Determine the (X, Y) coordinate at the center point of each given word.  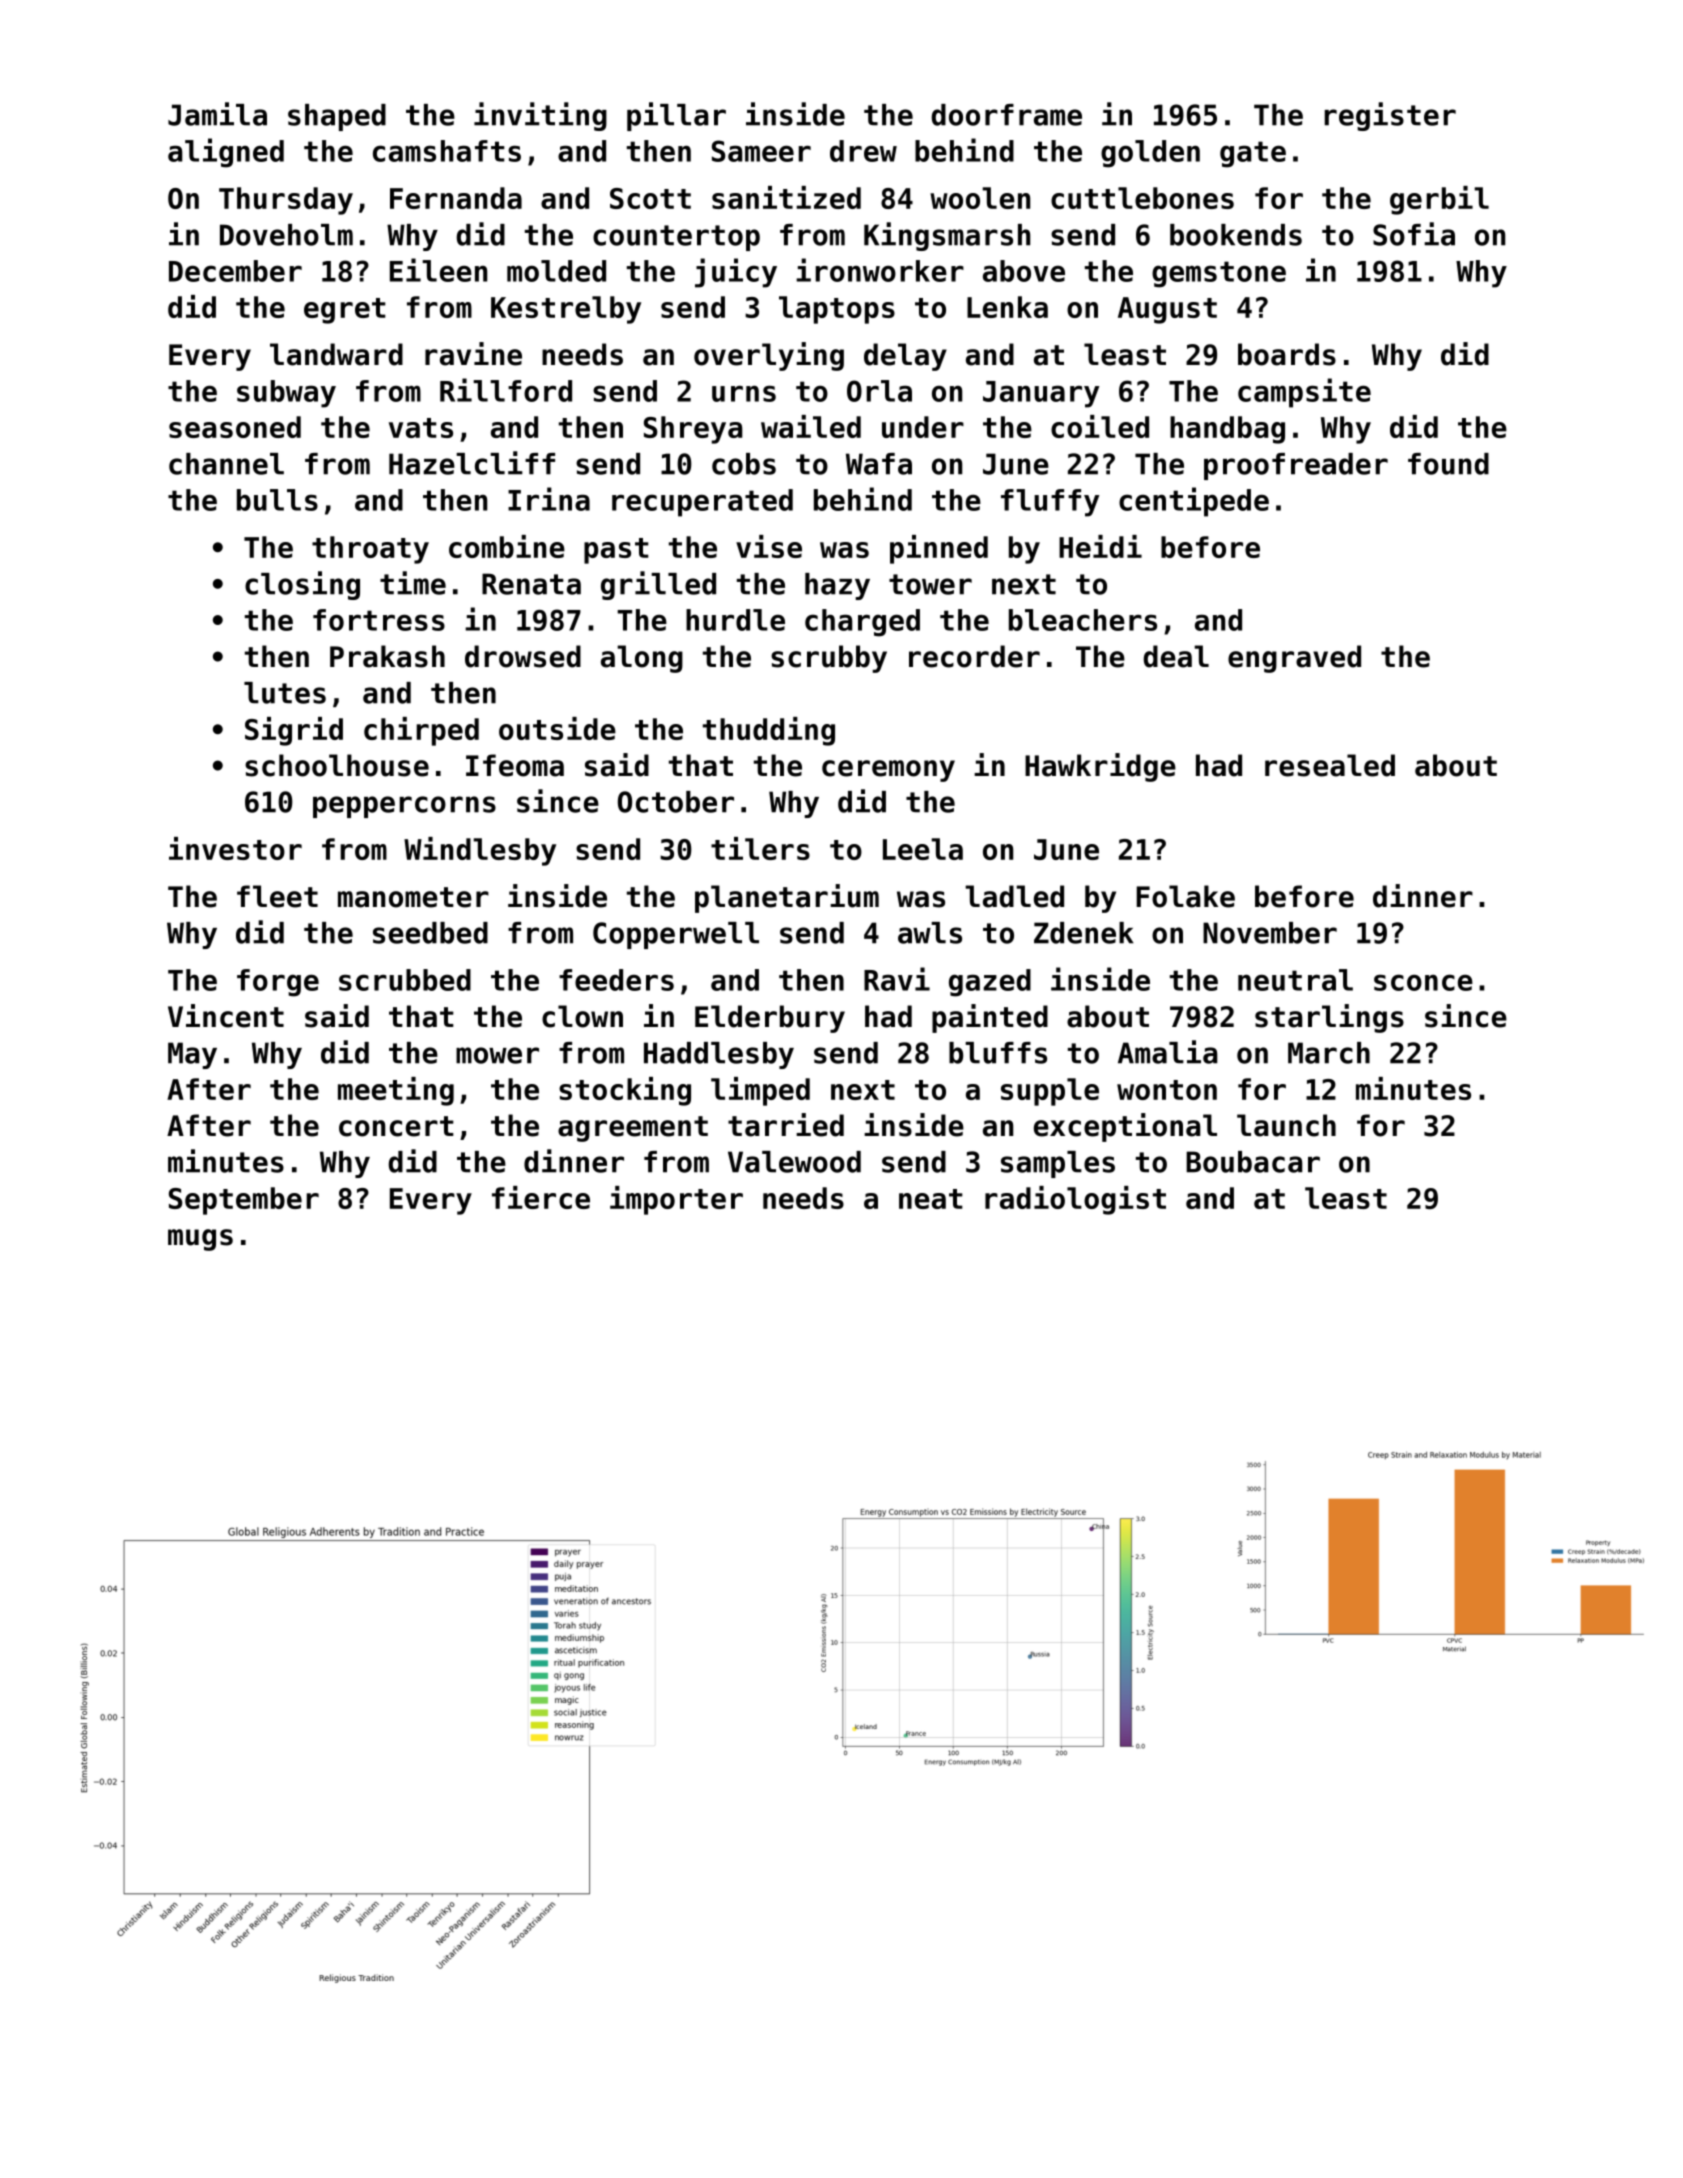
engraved (1294, 659)
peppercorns (404, 807)
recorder (974, 656)
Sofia (1414, 234)
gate (1253, 154)
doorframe (1006, 115)
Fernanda (456, 198)
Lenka (1007, 307)
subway (286, 394)
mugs (200, 1240)
